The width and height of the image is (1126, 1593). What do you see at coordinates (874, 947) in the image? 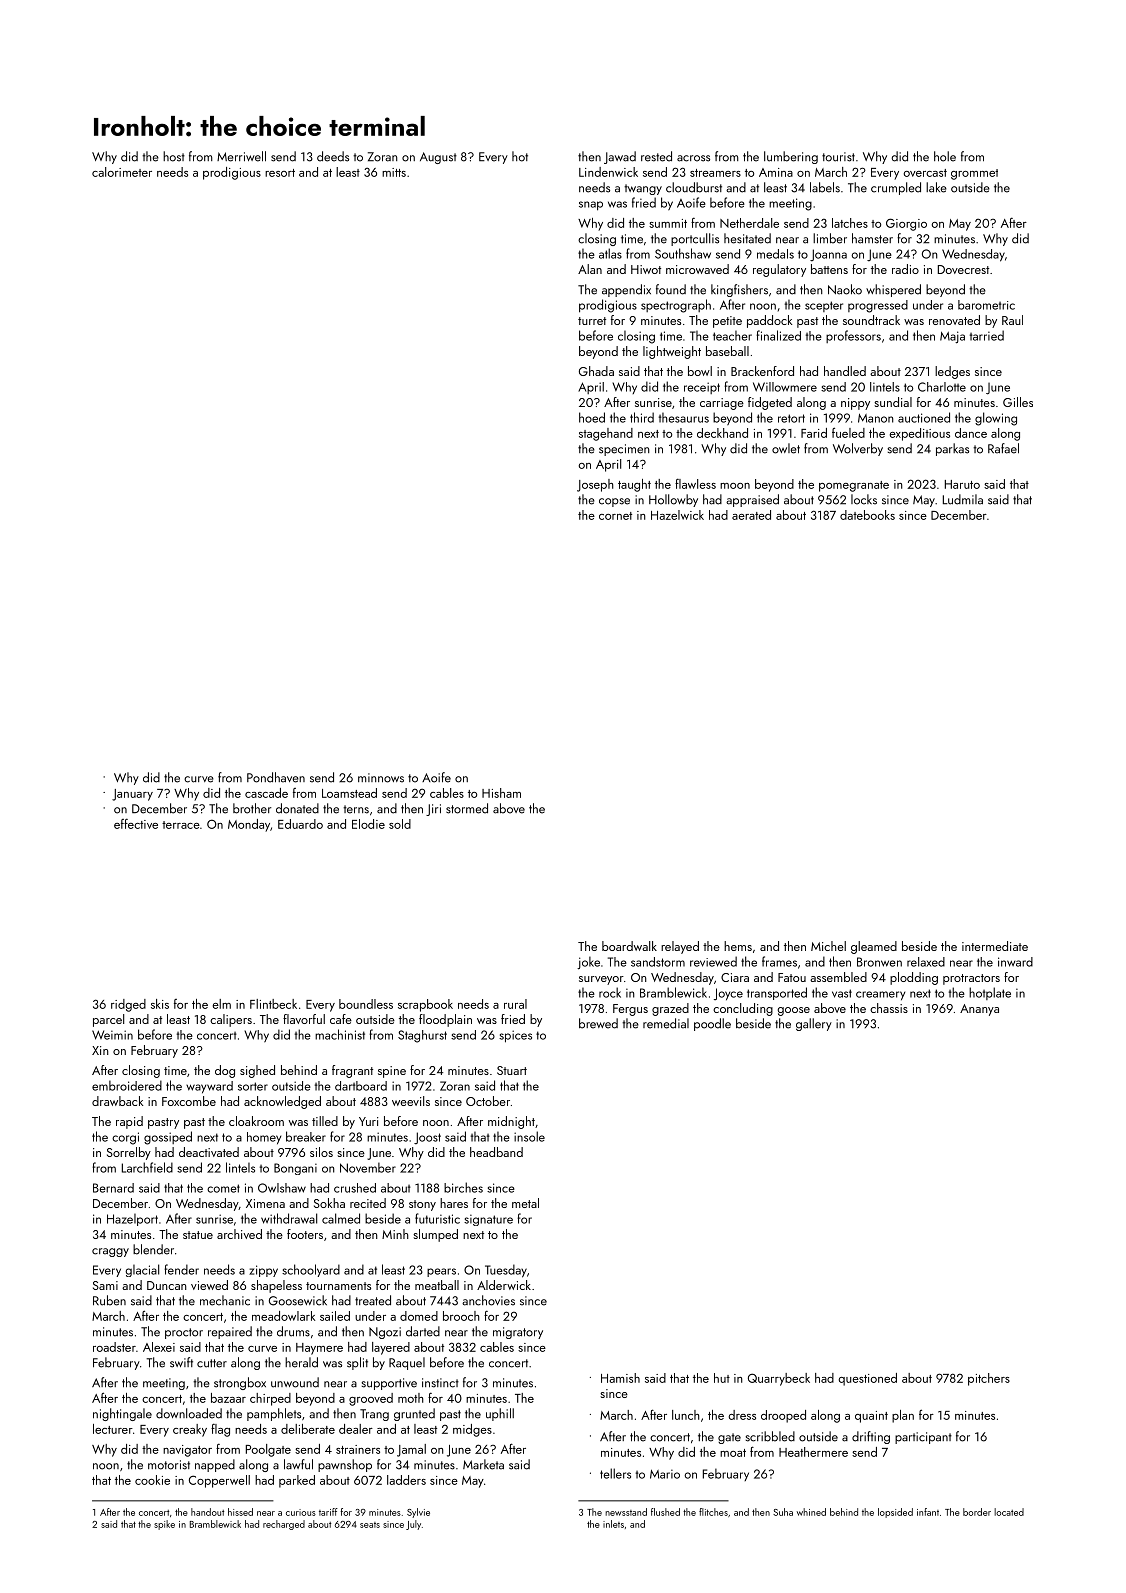
I see `gleamed` at bounding box center [874, 947].
